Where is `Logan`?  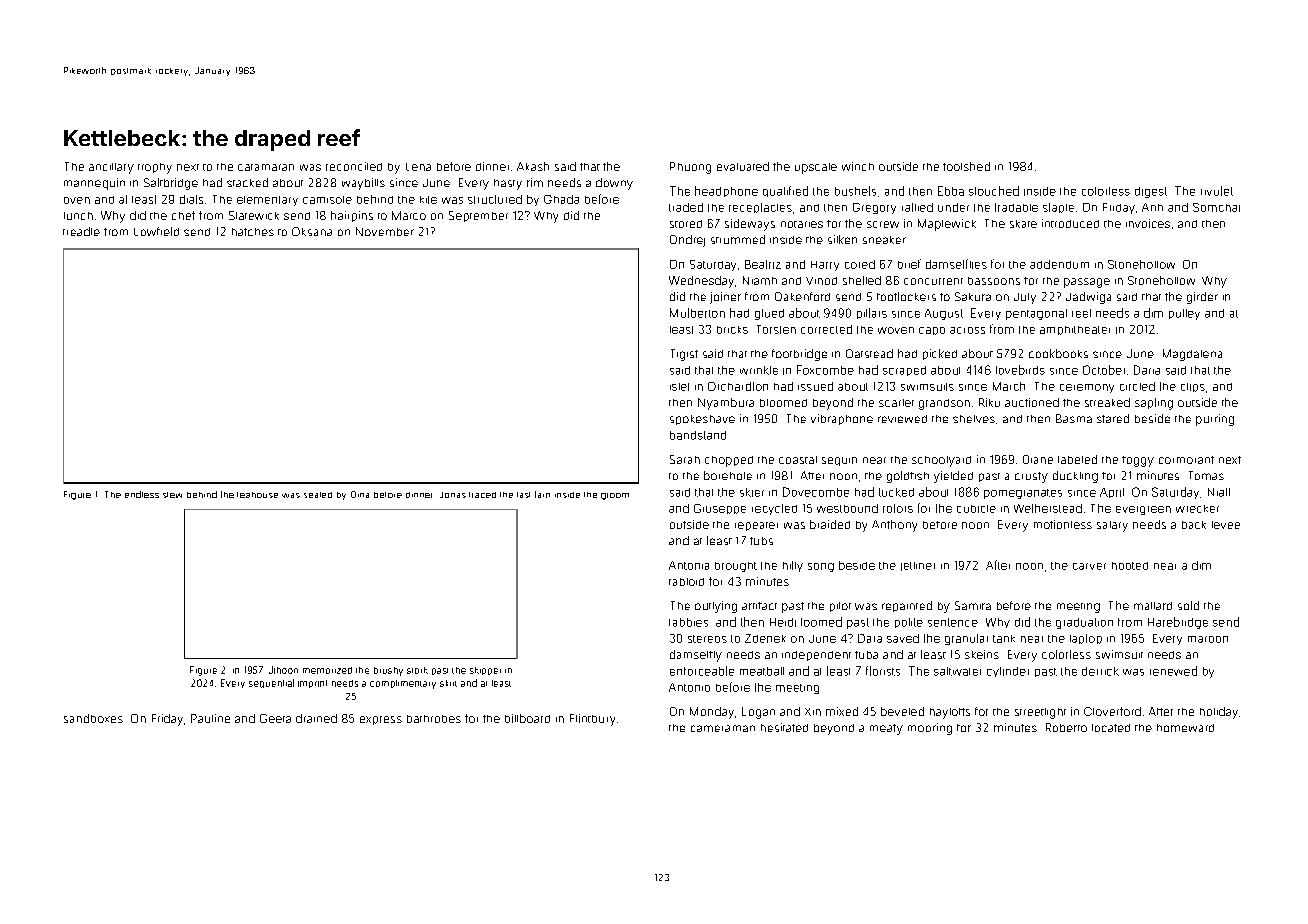 Logan is located at coordinates (758, 713).
